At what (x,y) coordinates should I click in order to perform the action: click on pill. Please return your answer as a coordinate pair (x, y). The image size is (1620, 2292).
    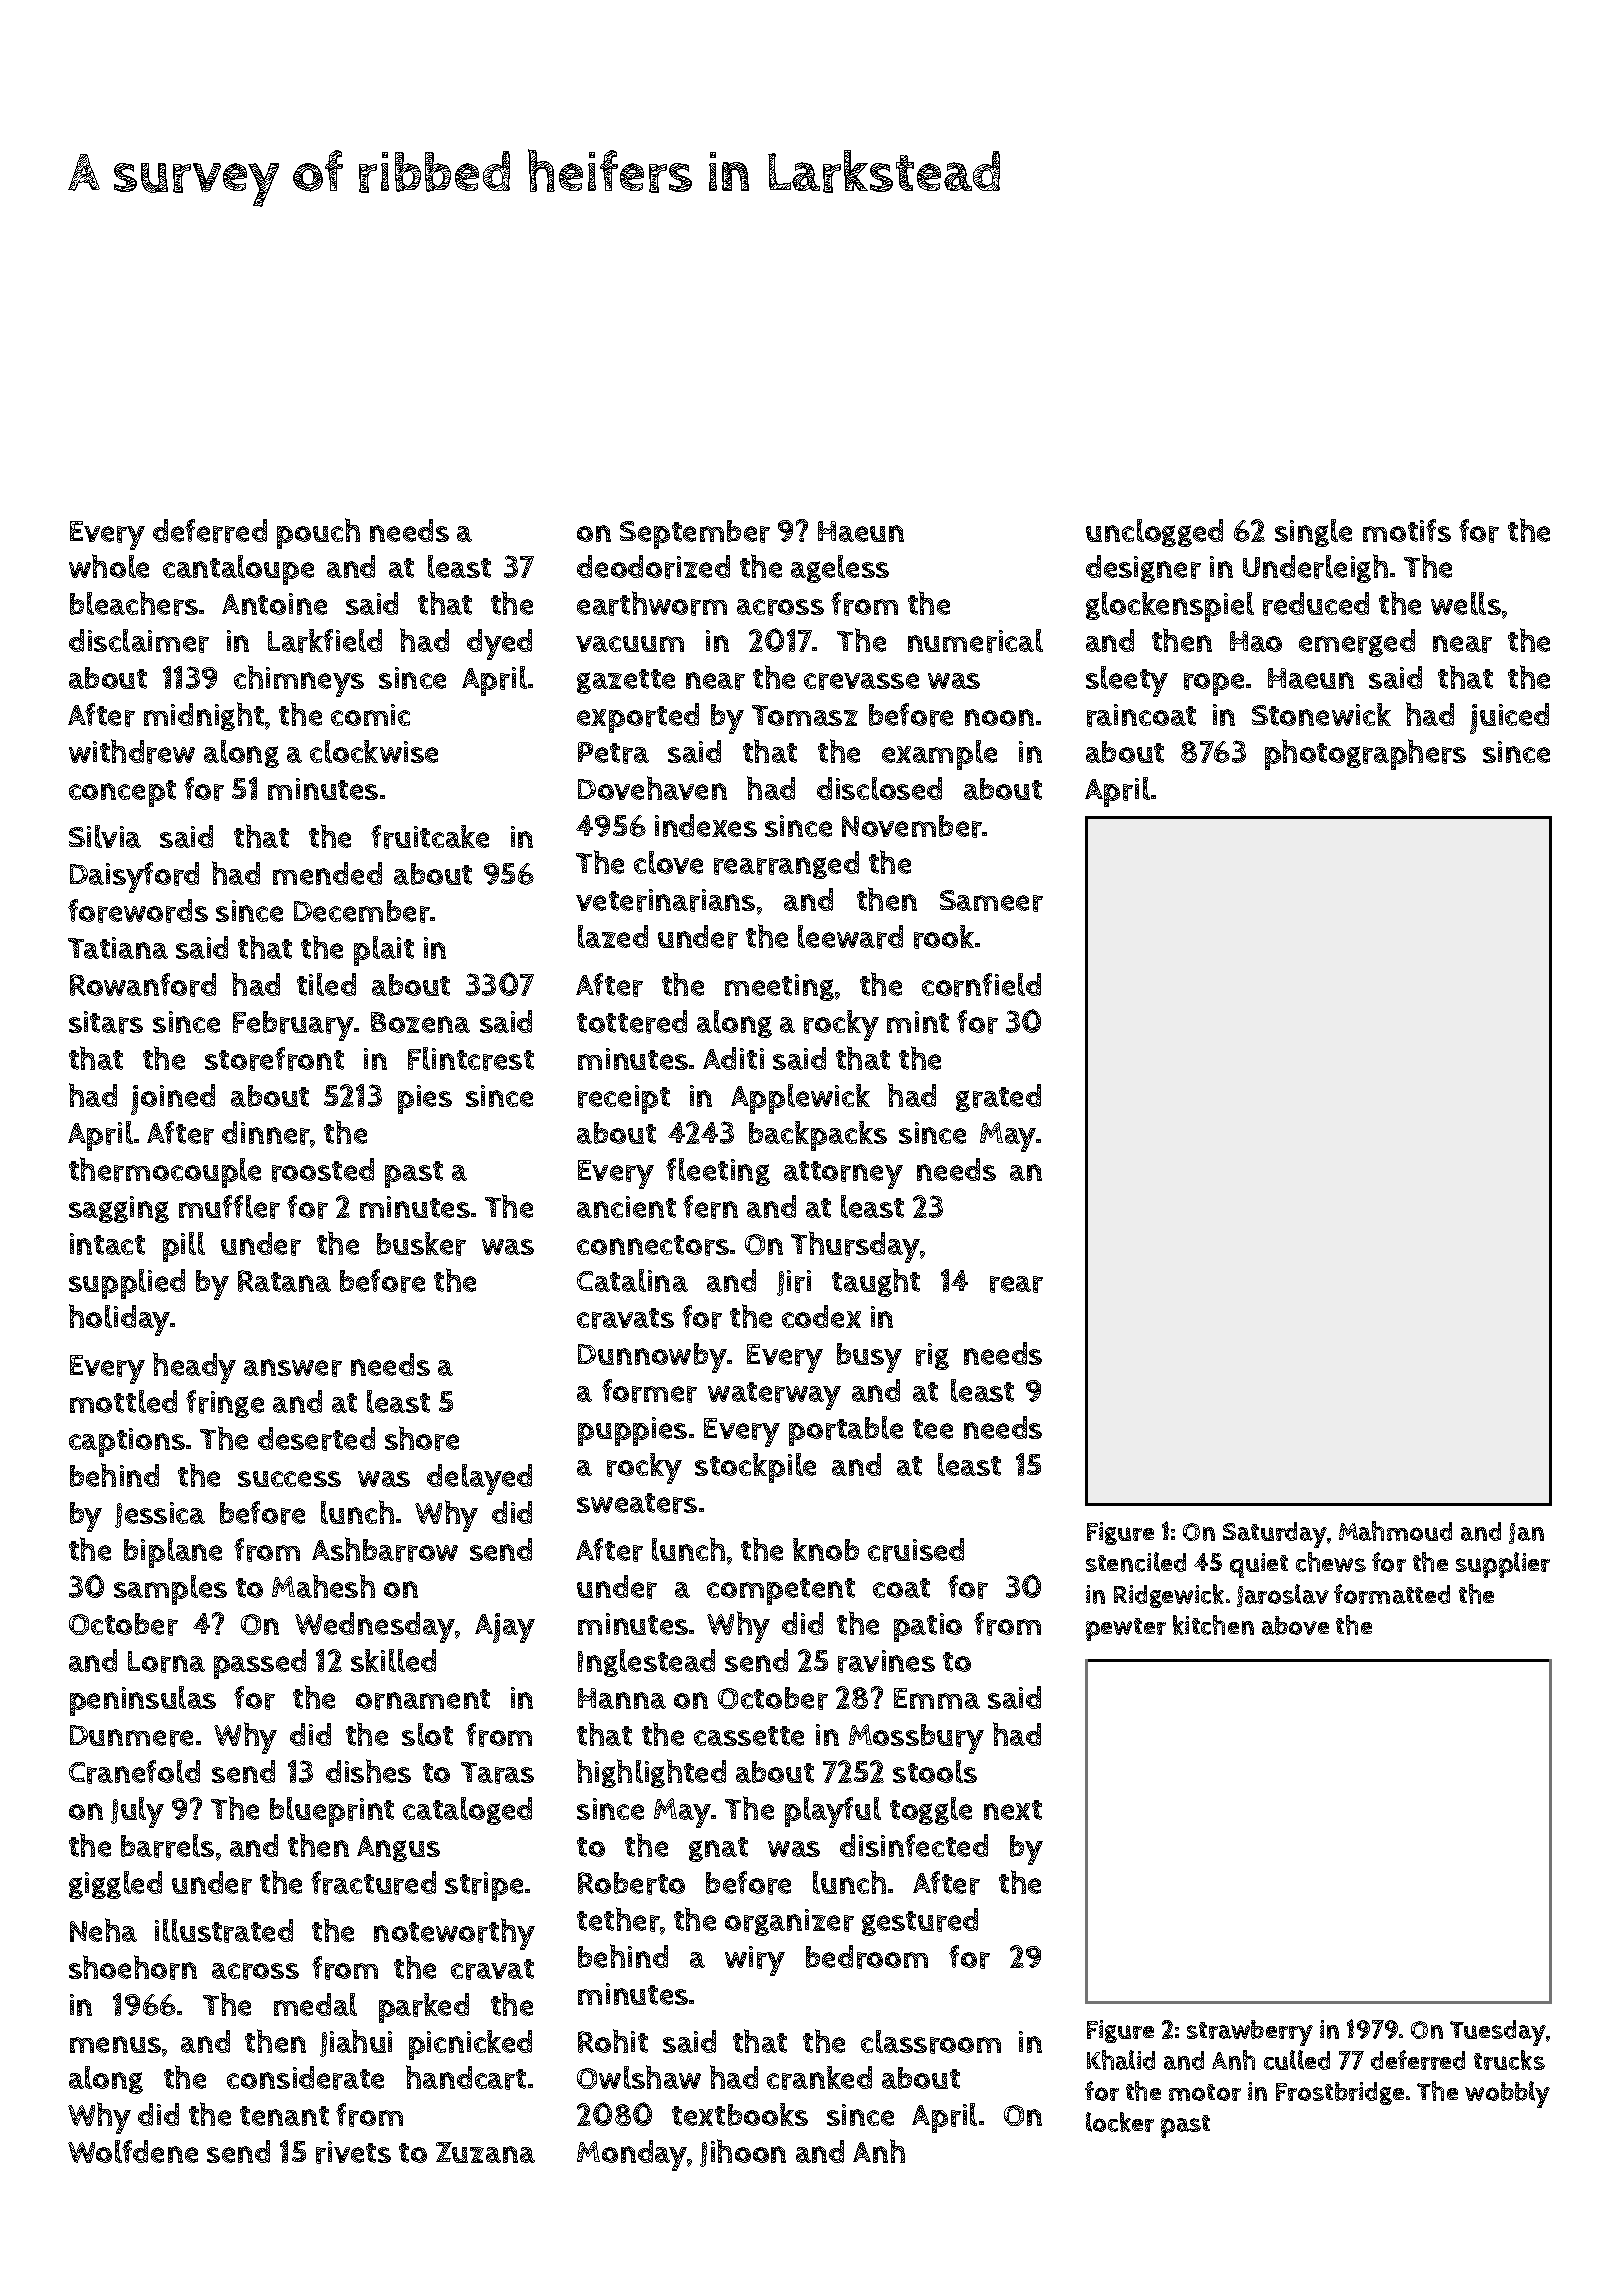
    Looking at the image, I should click on (184, 1247).
